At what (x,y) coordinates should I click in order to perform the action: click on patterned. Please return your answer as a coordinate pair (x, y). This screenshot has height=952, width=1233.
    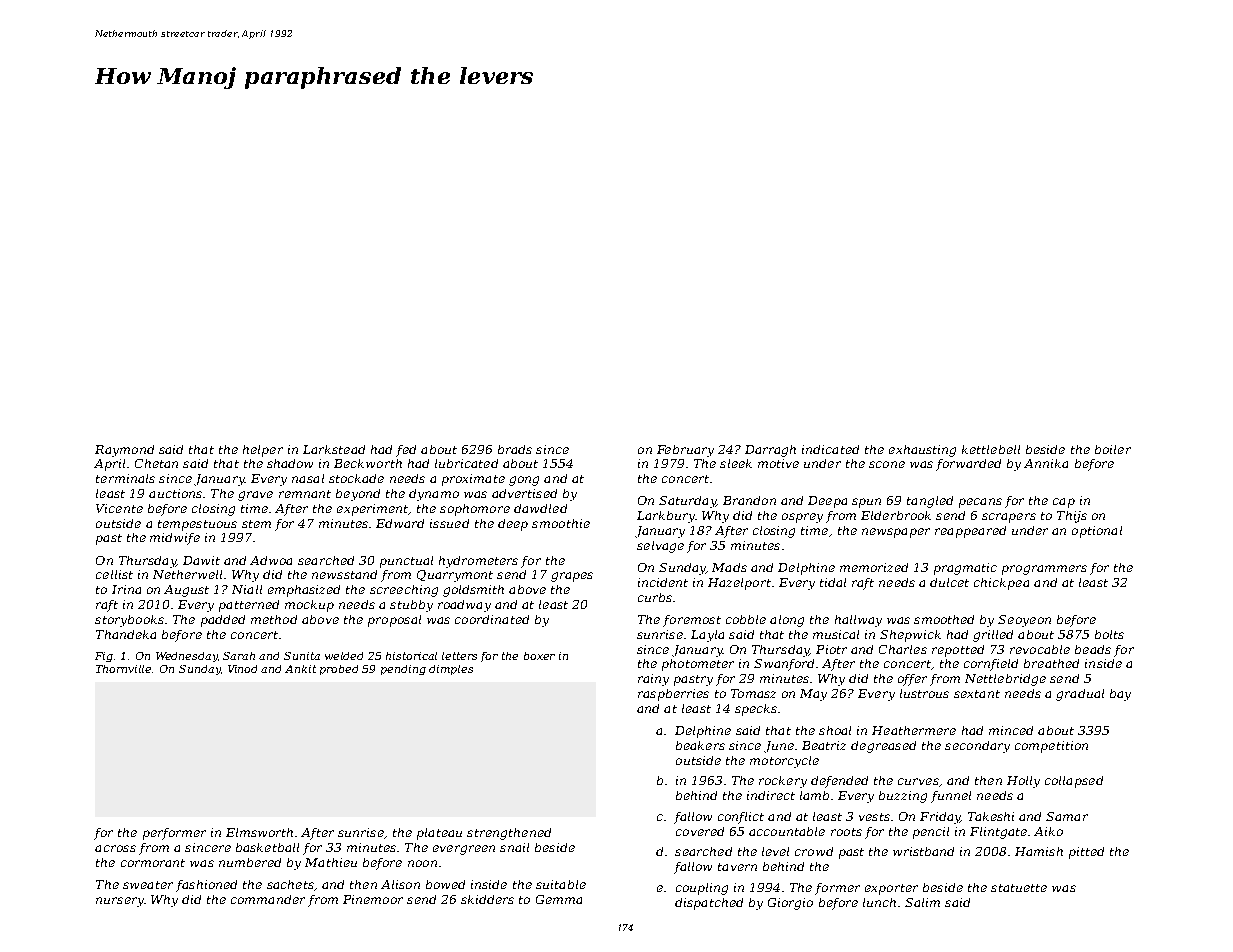
    Looking at the image, I should click on (249, 606).
